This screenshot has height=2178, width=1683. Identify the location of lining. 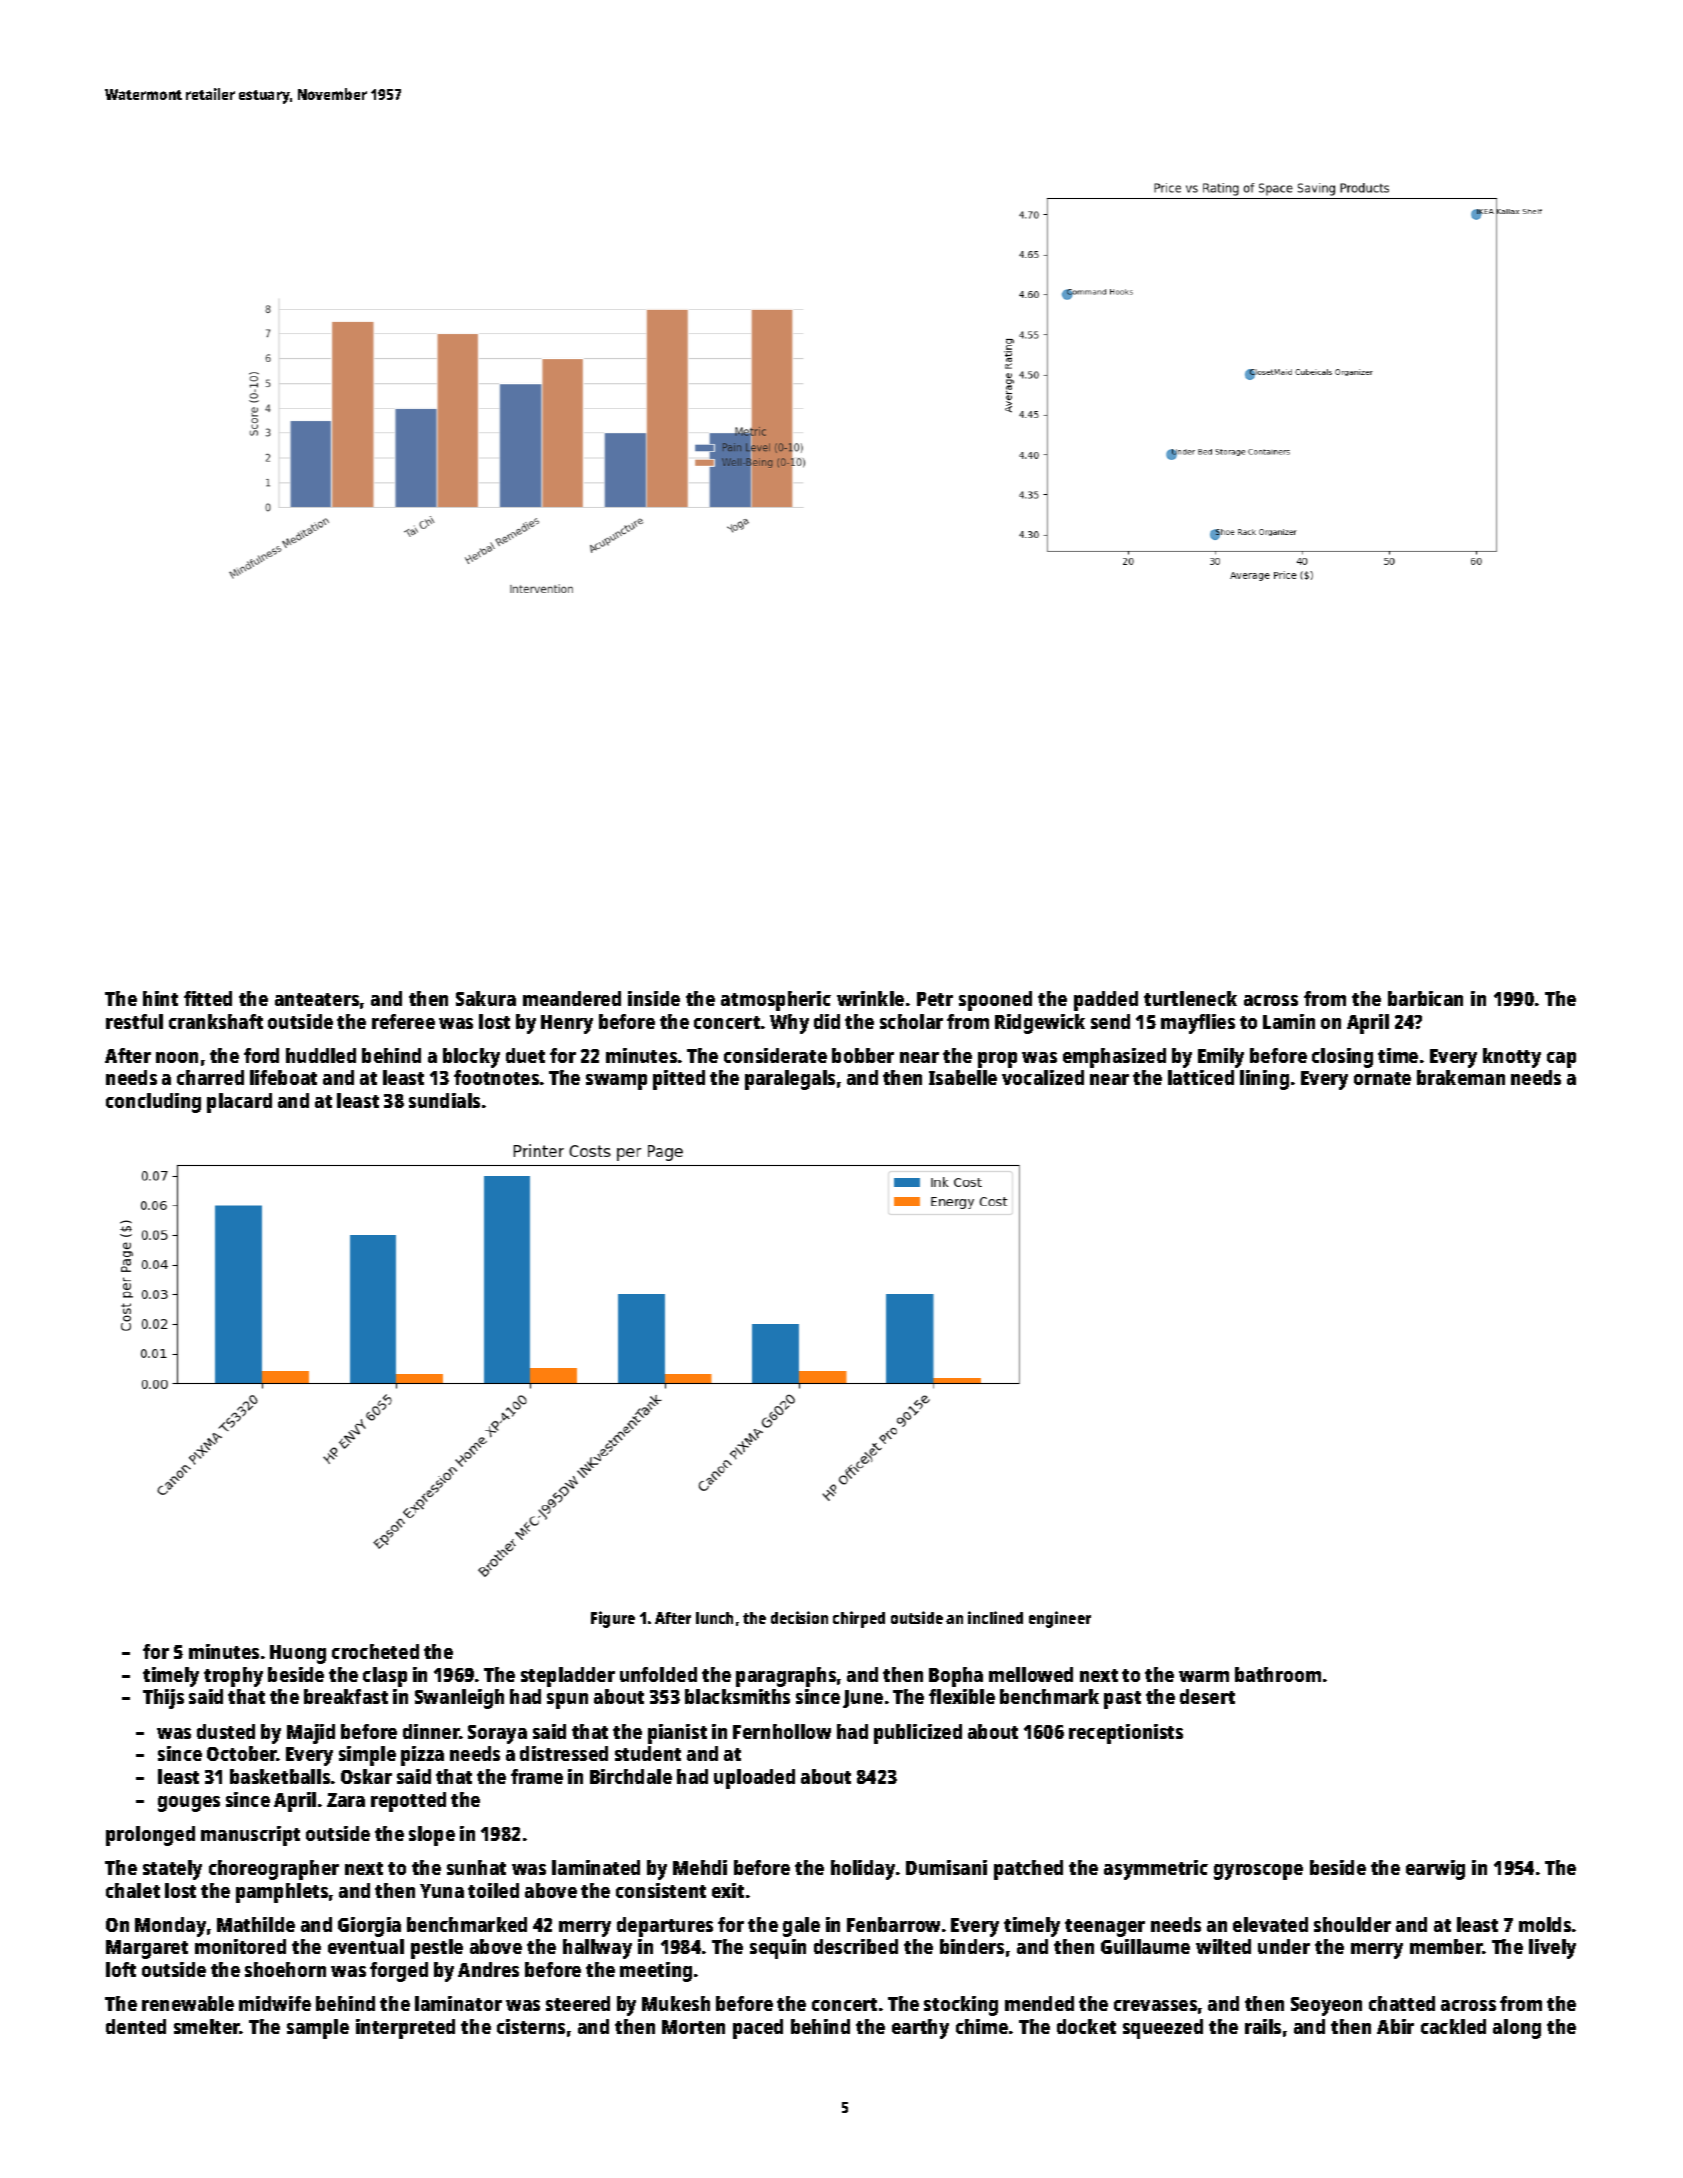
(1264, 1080).
